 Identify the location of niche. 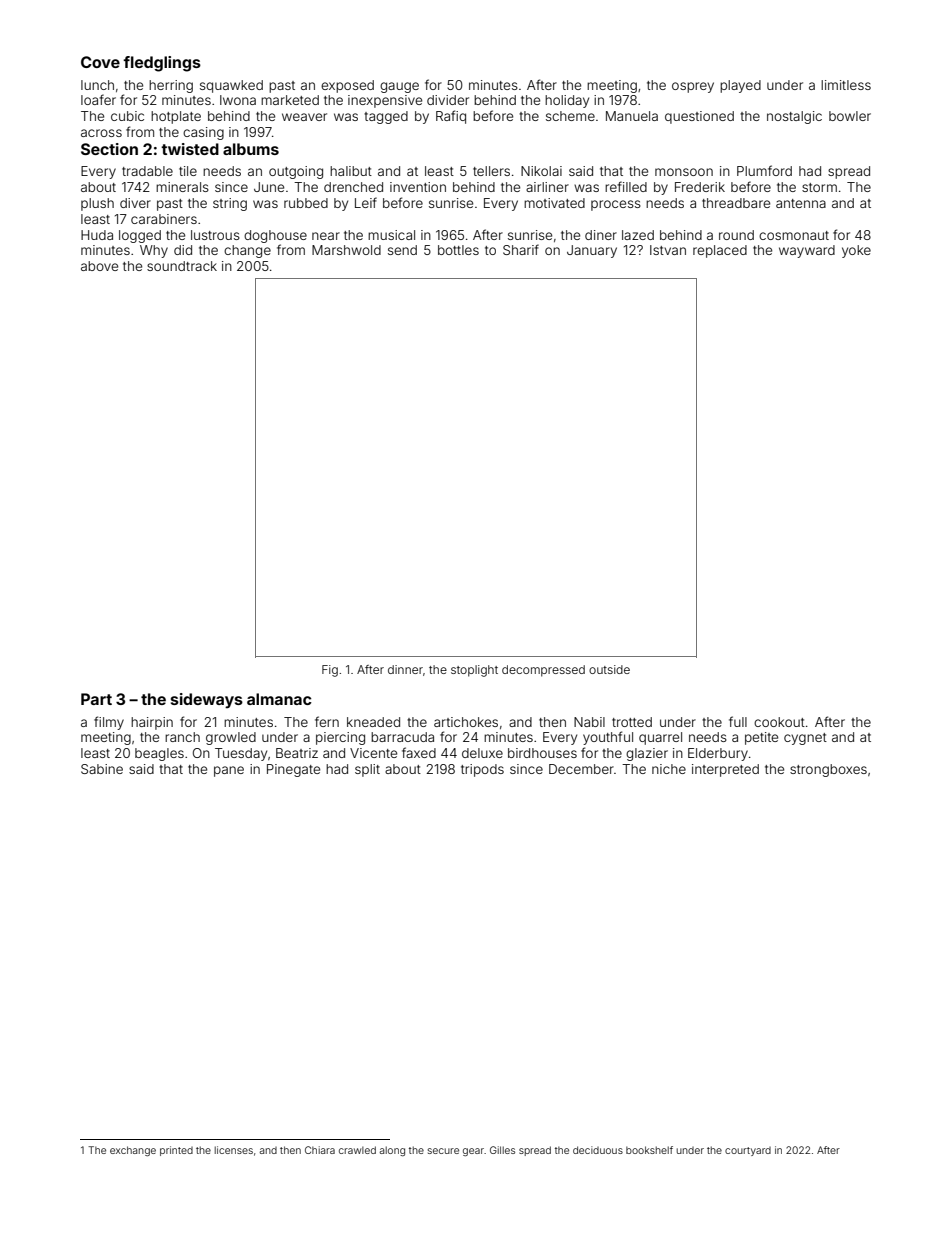
(669, 769).
